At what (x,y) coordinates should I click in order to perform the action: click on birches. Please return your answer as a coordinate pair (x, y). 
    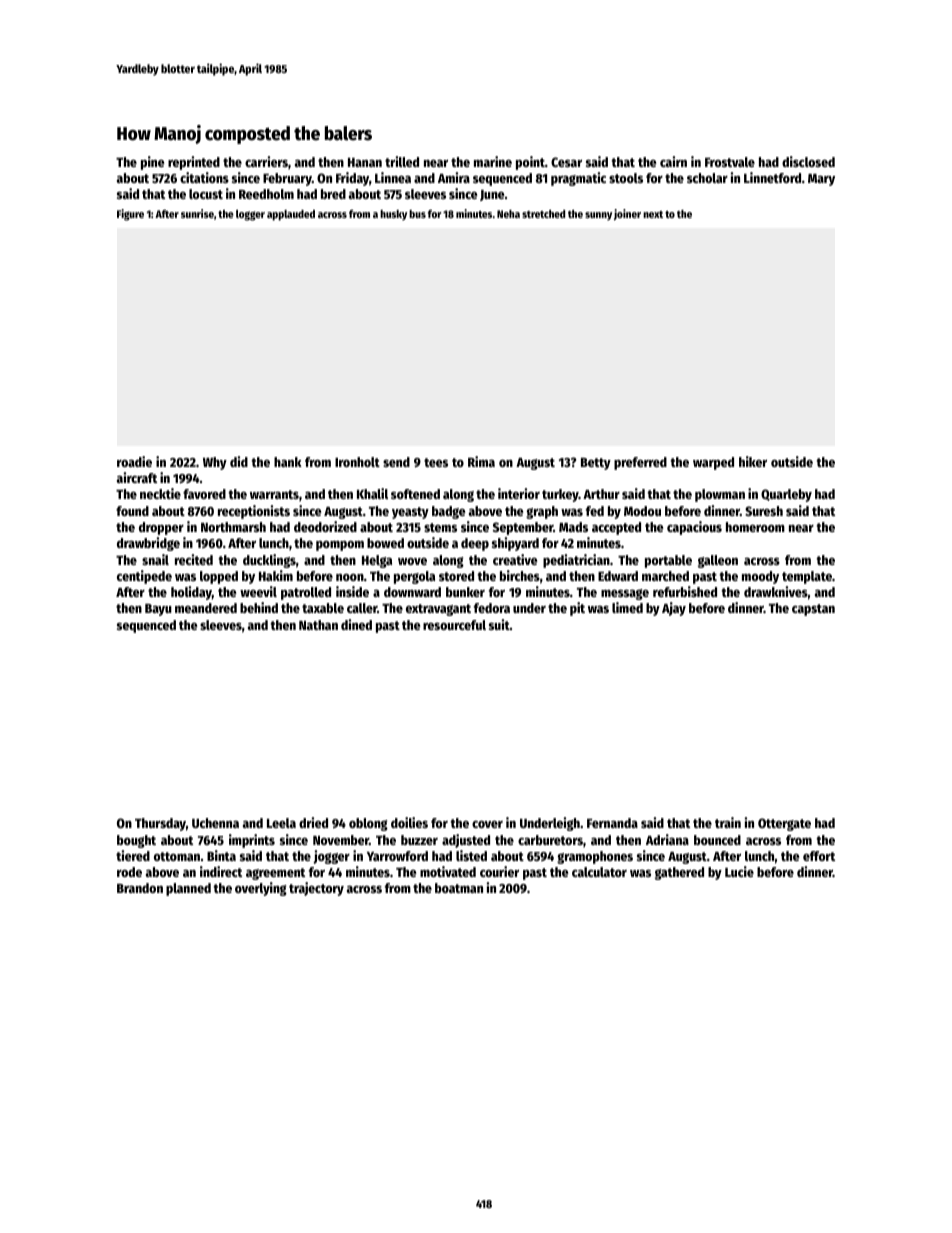
    Looking at the image, I should click on (520, 575).
